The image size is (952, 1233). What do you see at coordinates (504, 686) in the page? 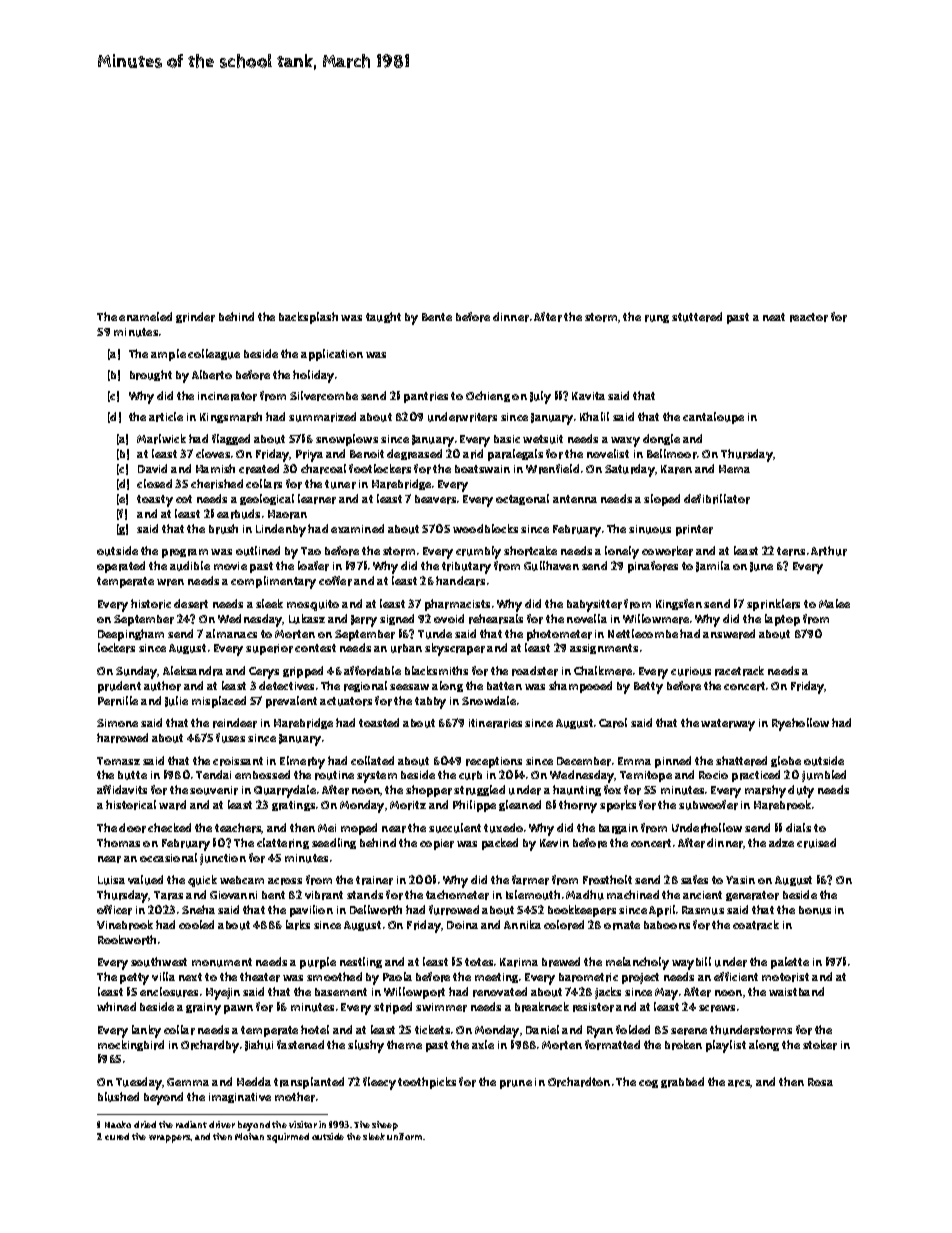
I see `batten` at bounding box center [504, 686].
